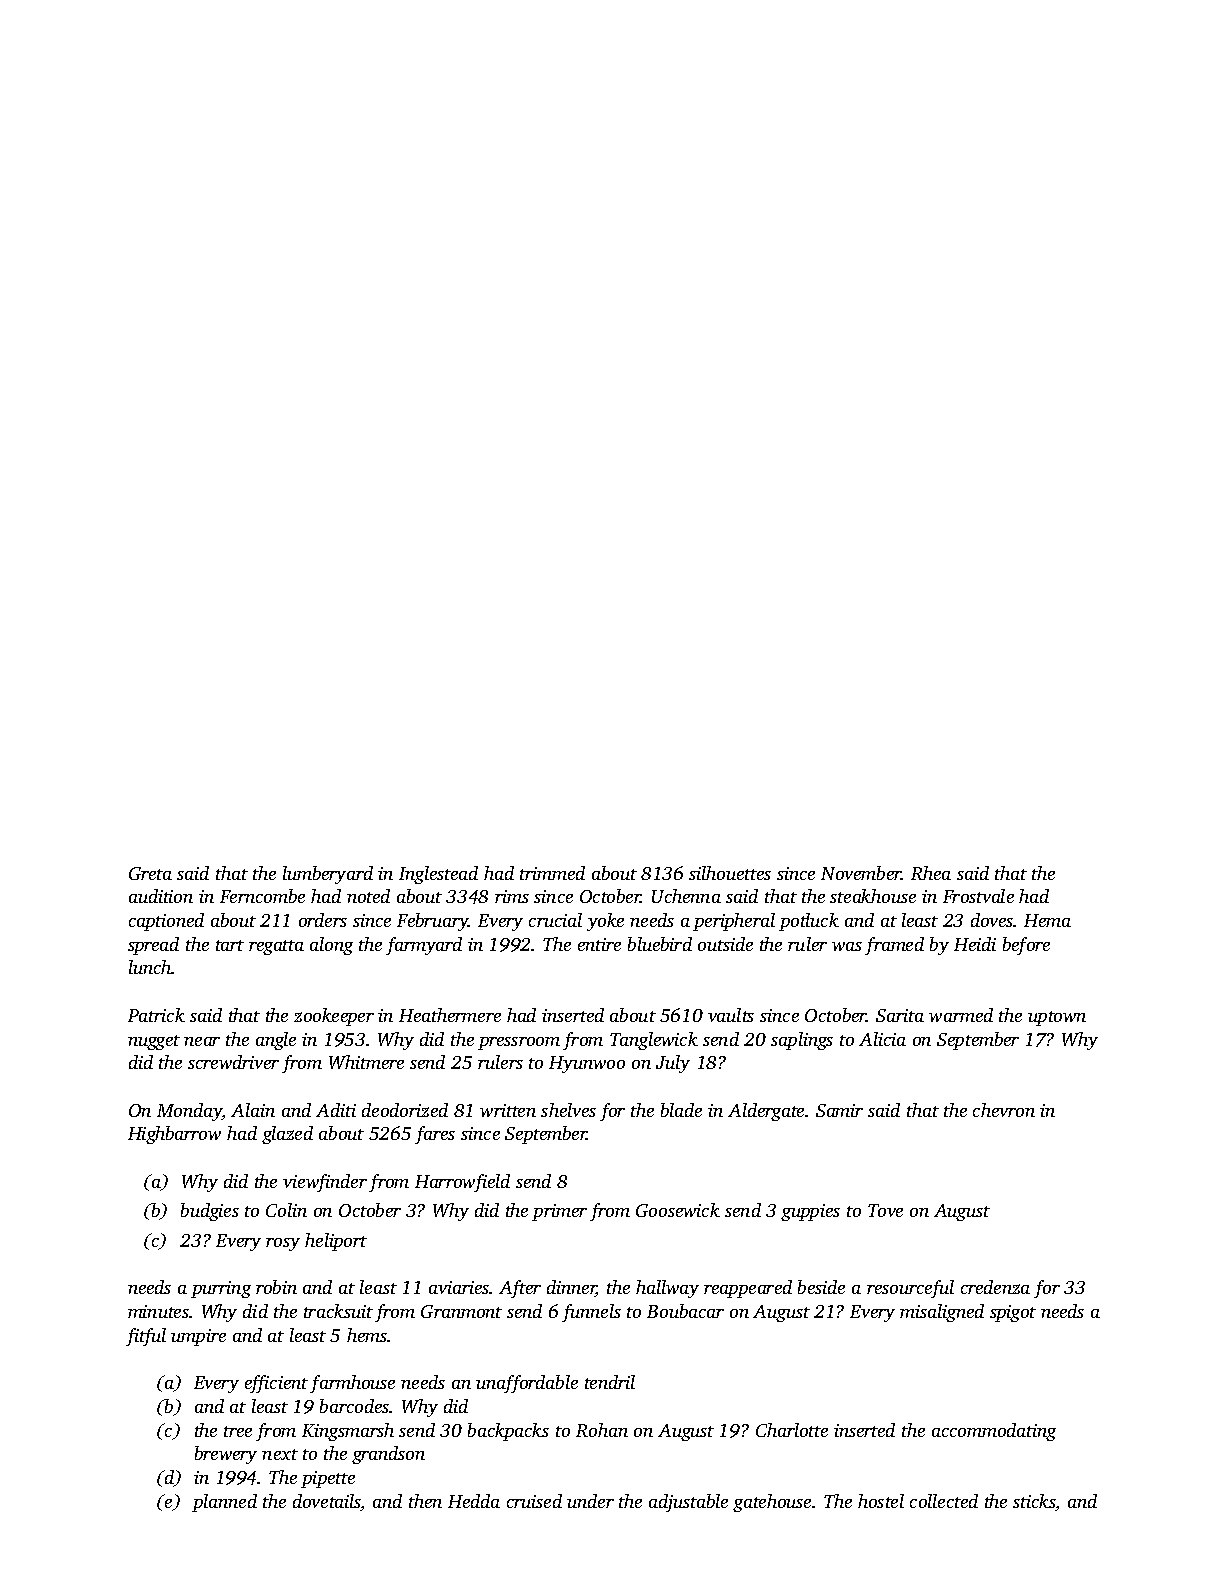 Image resolution: width=1232 pixels, height=1594 pixels. What do you see at coordinates (568, 1110) in the screenshot?
I see `shelves` at bounding box center [568, 1110].
